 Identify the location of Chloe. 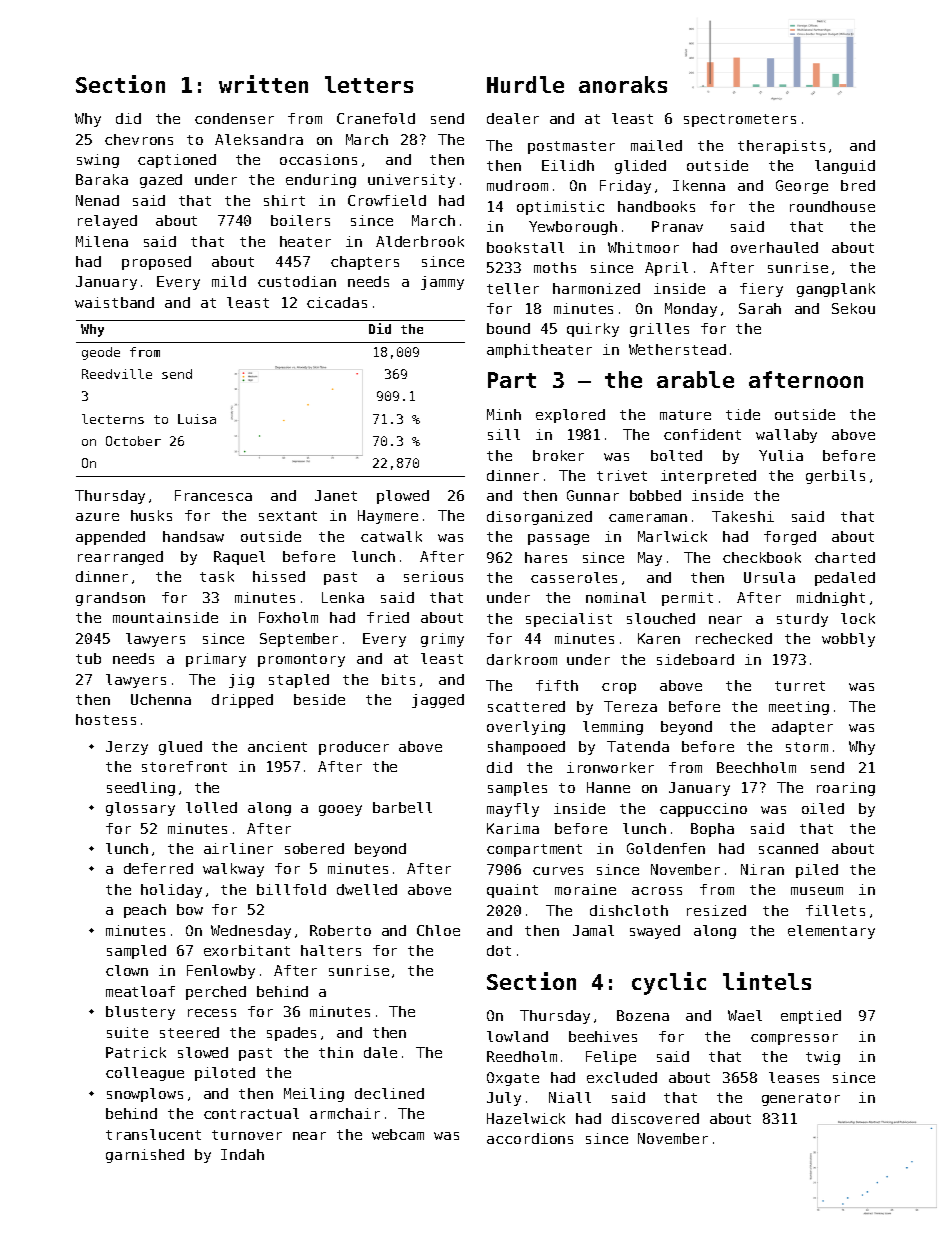
(438, 930).
